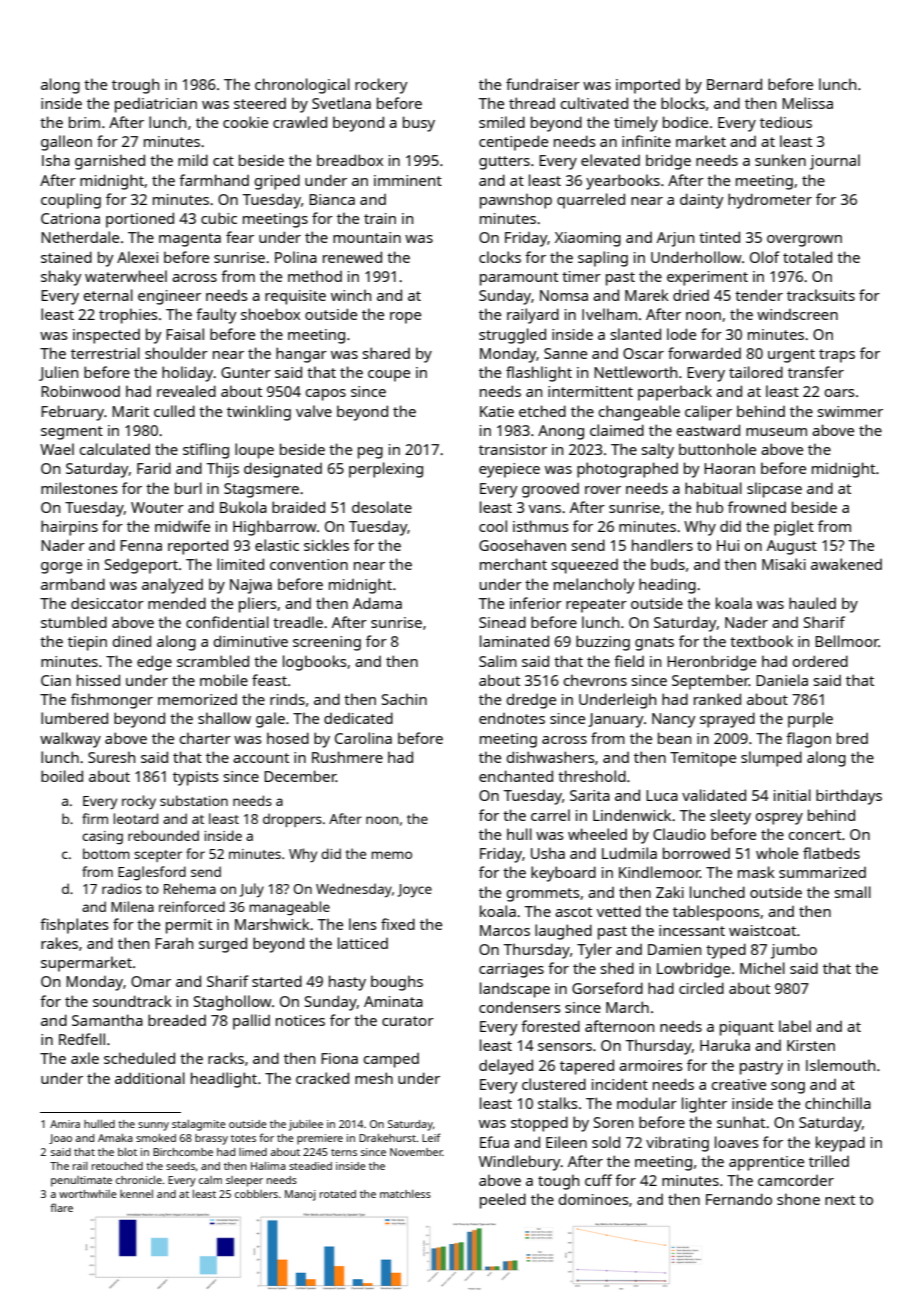  What do you see at coordinates (87, 643) in the page?
I see `tiepin` at bounding box center [87, 643].
